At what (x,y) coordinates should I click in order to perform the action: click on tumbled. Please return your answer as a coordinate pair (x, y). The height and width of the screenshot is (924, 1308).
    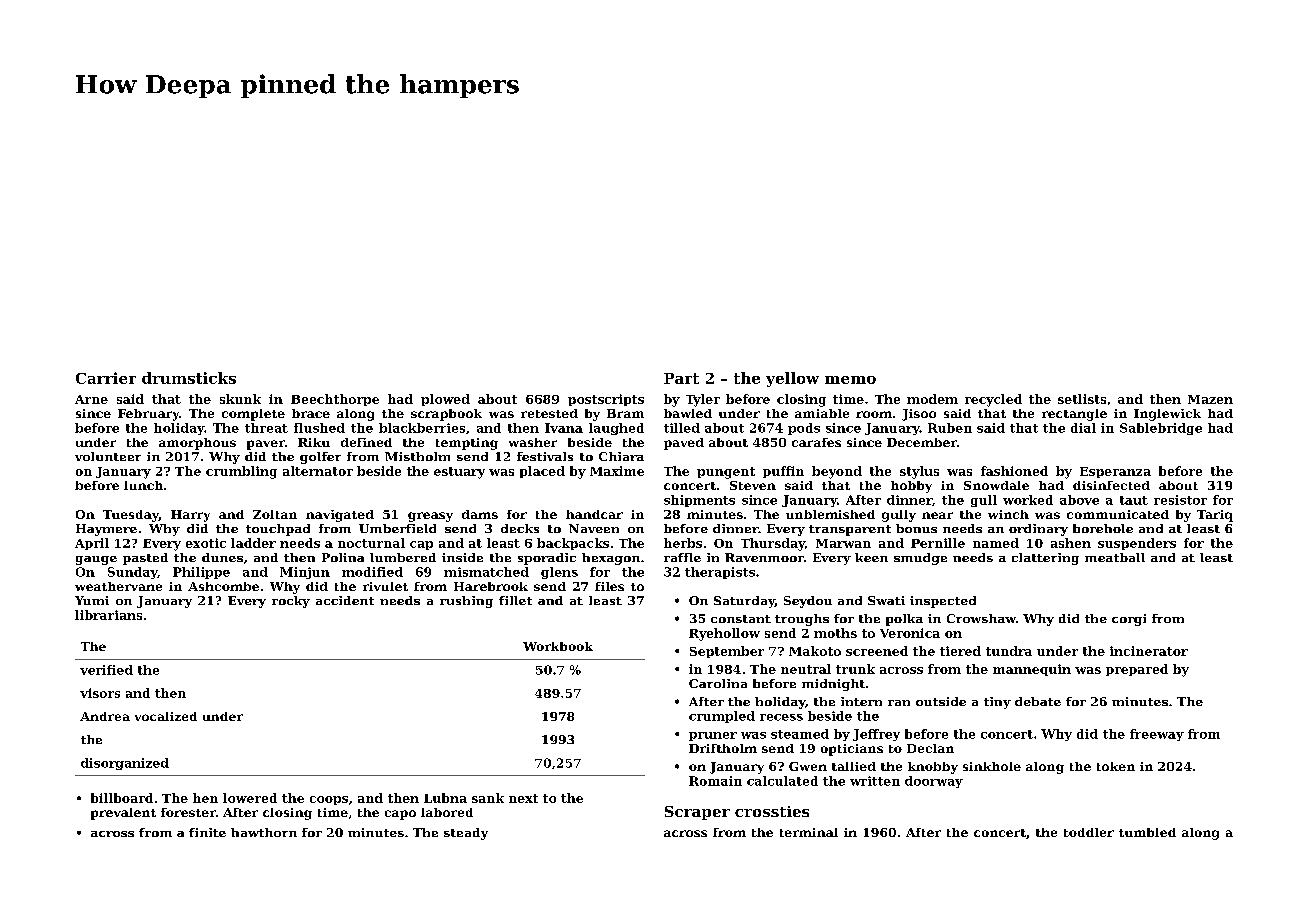
    Looking at the image, I should click on (1147, 832).
